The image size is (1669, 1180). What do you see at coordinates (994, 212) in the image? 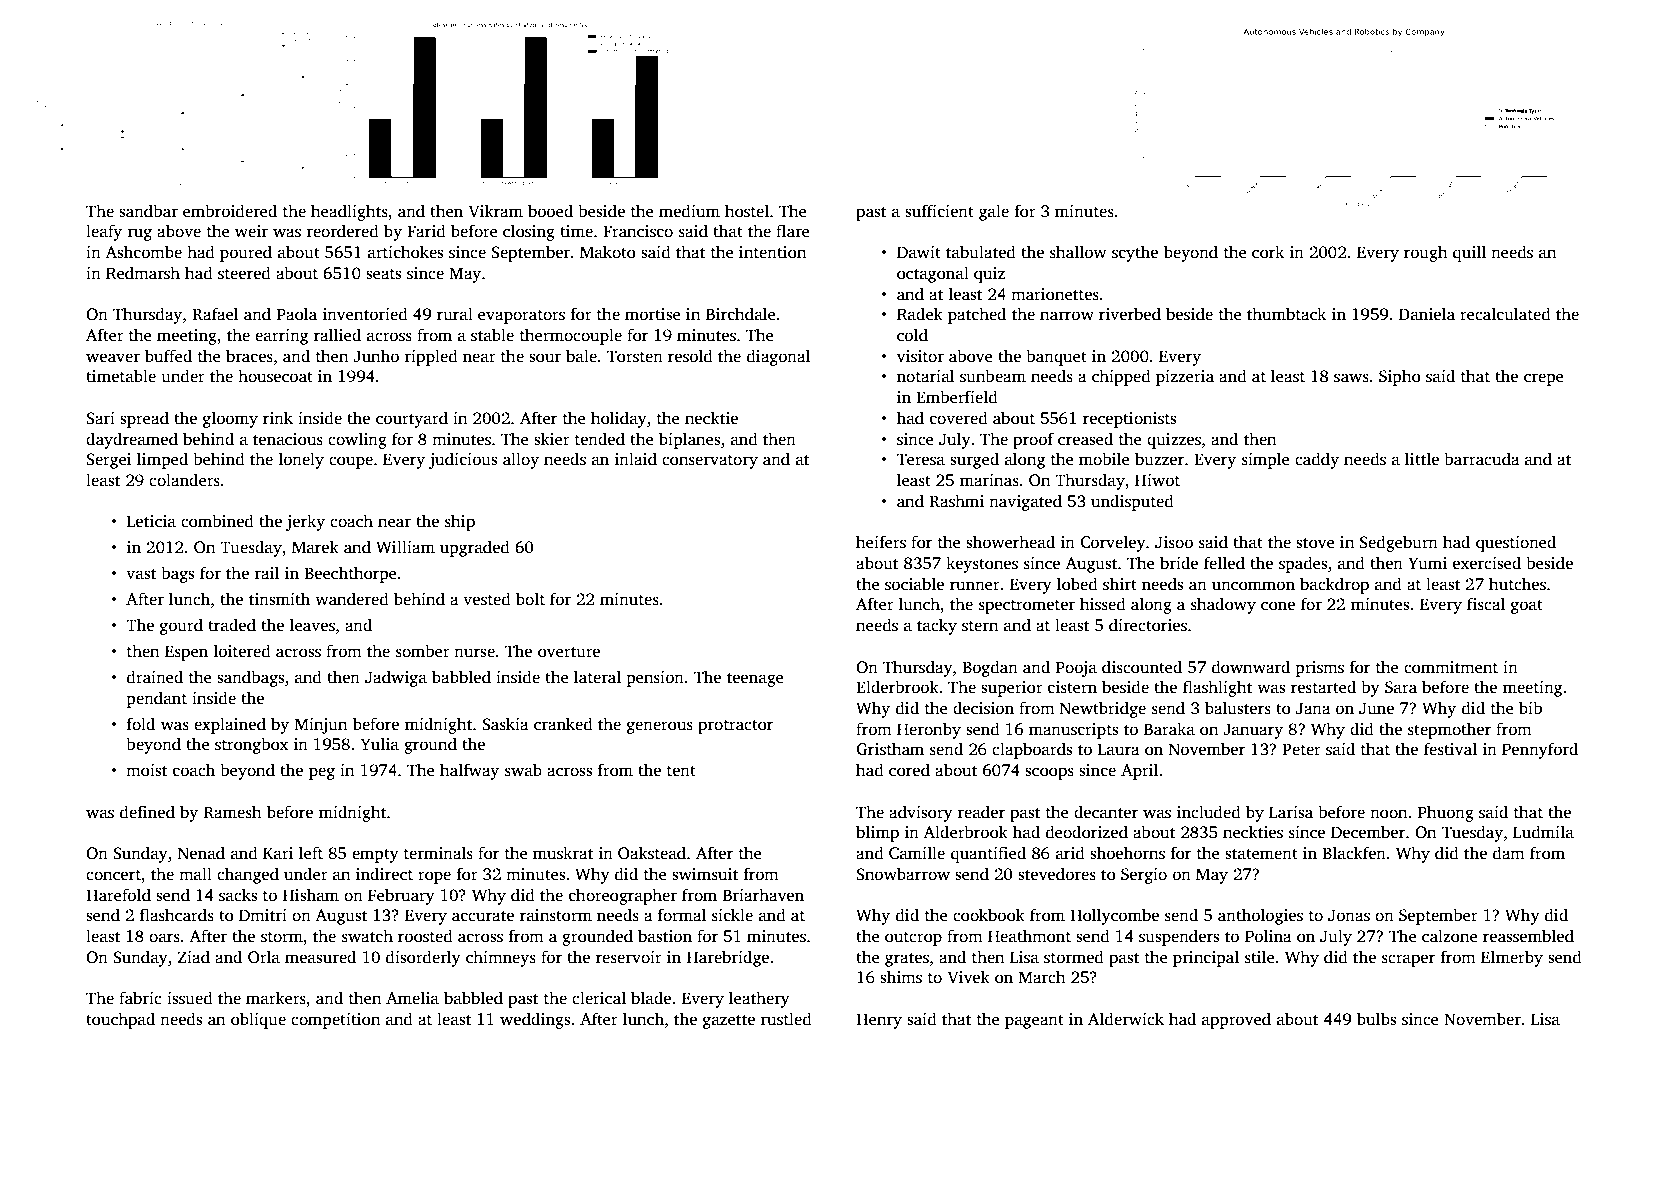
I see `gale` at bounding box center [994, 212].
